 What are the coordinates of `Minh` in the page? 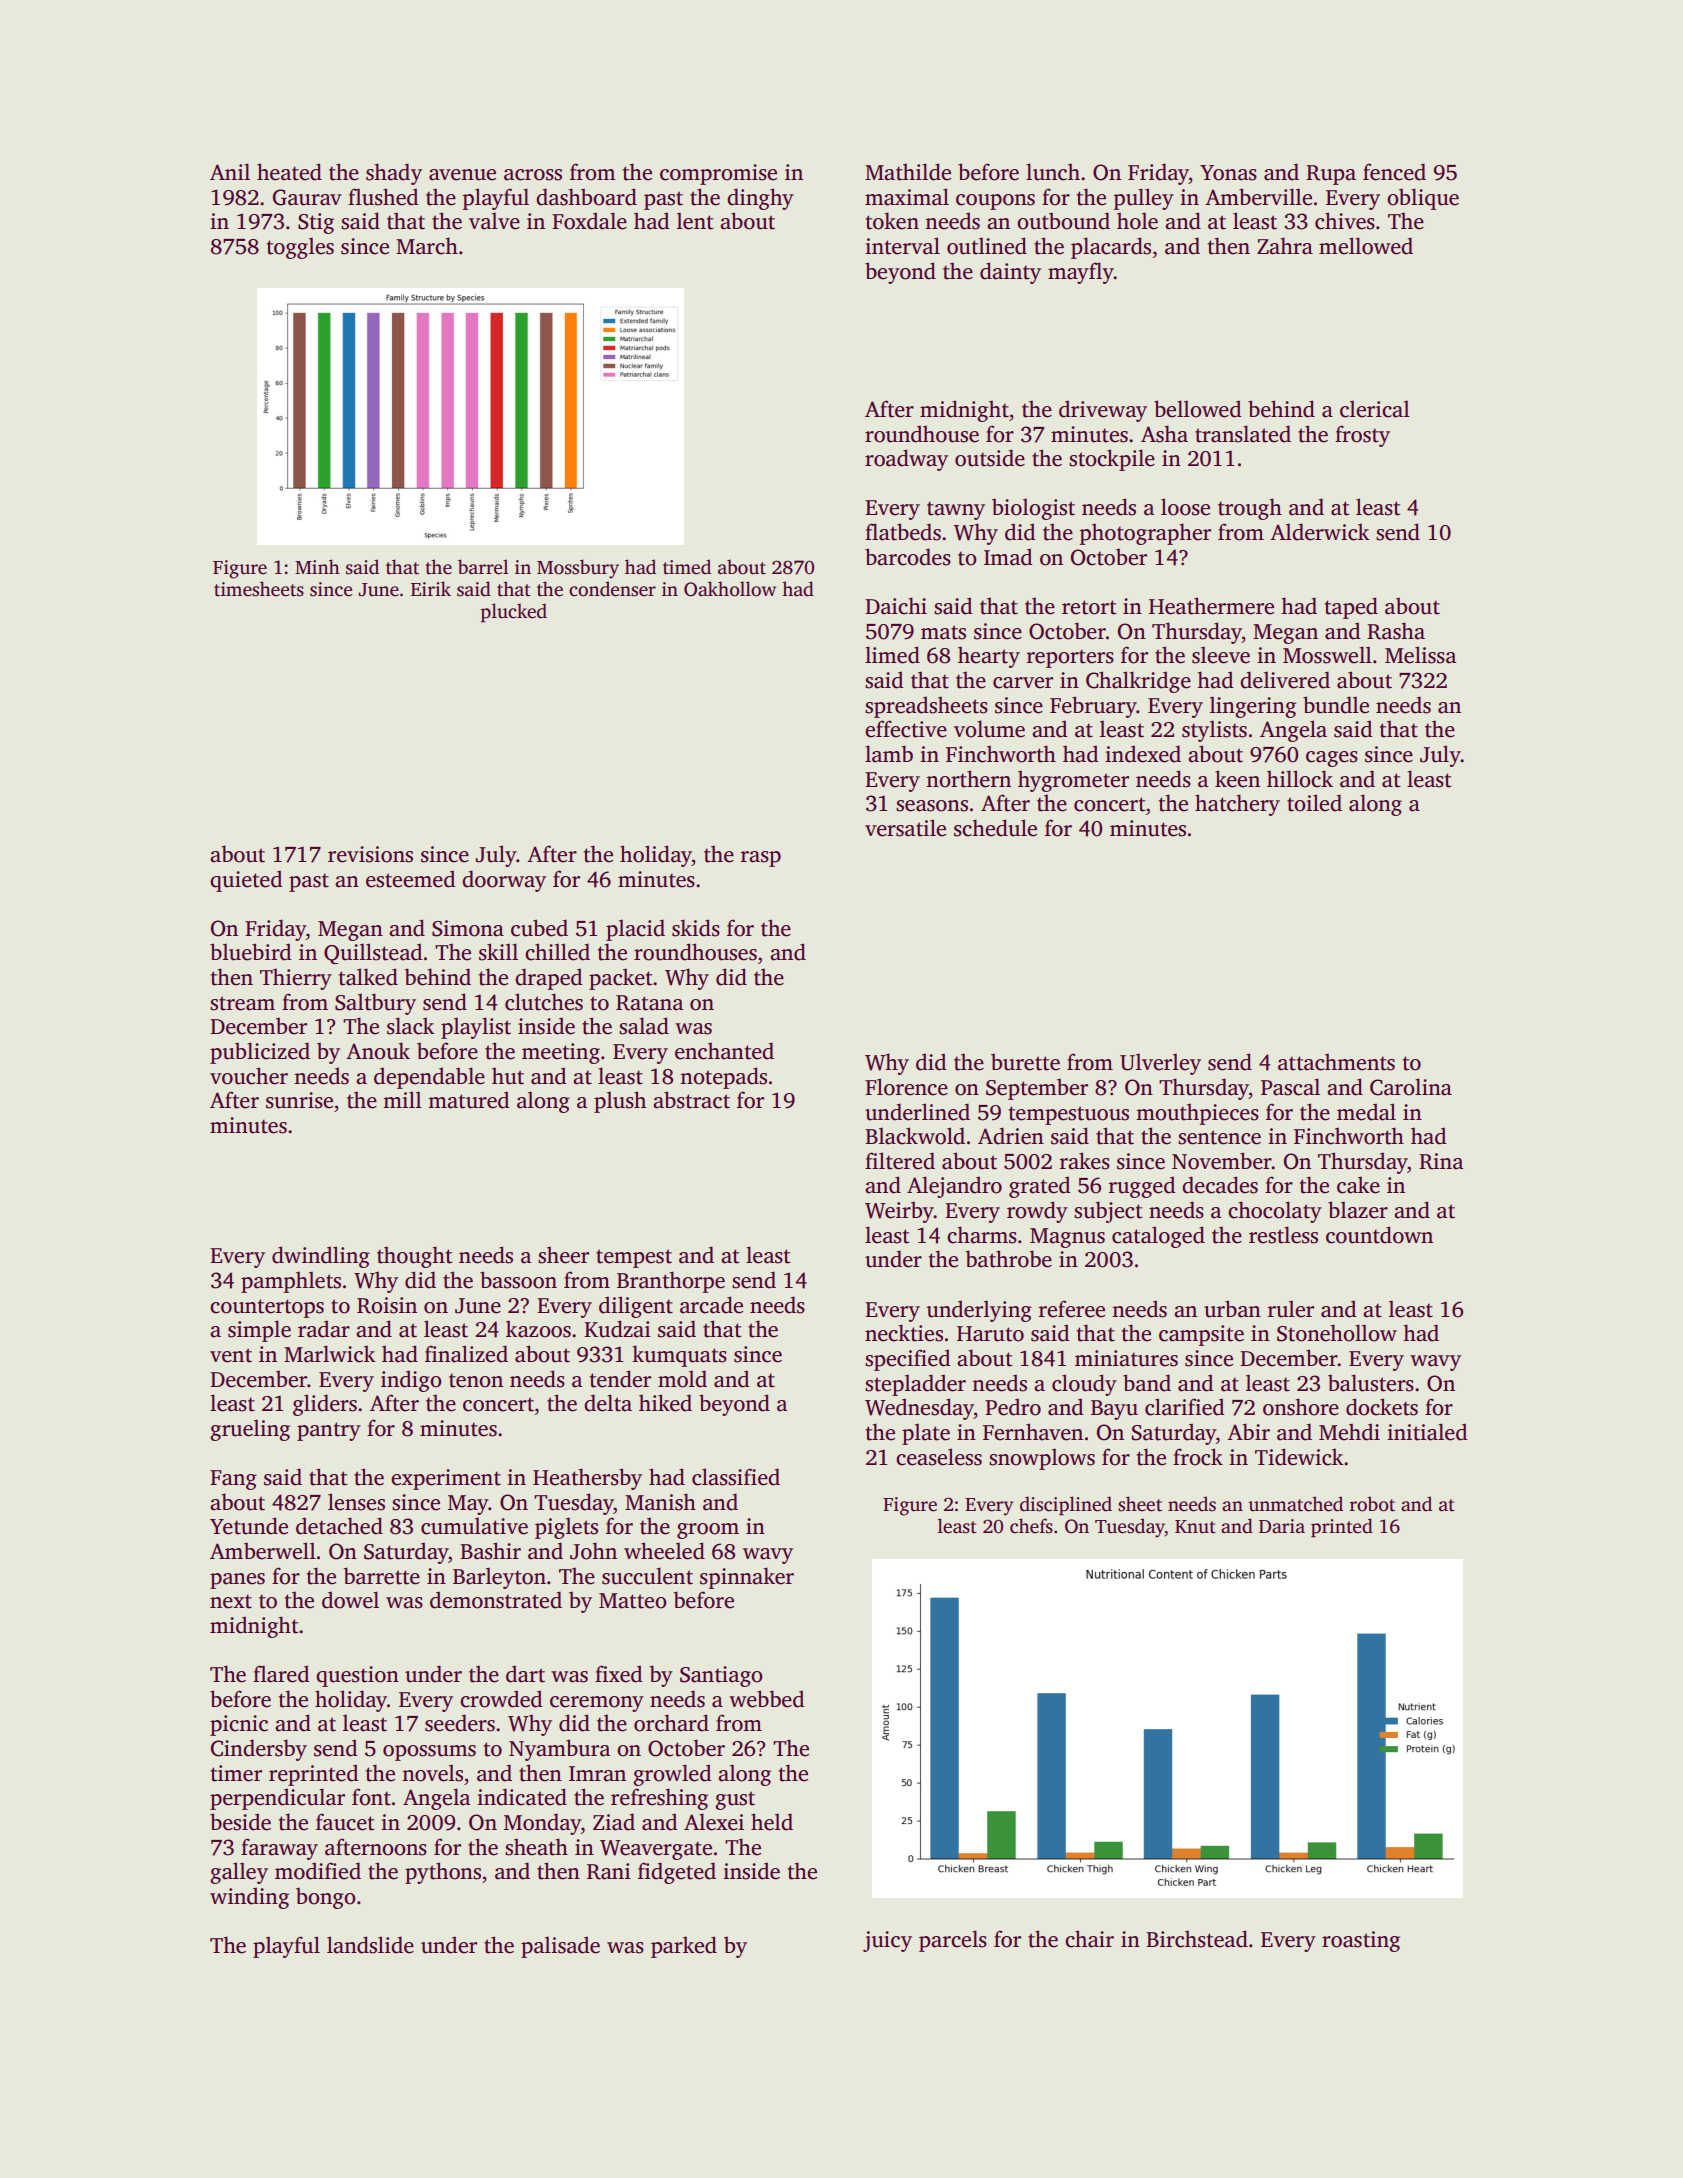 It's located at (317, 566).
